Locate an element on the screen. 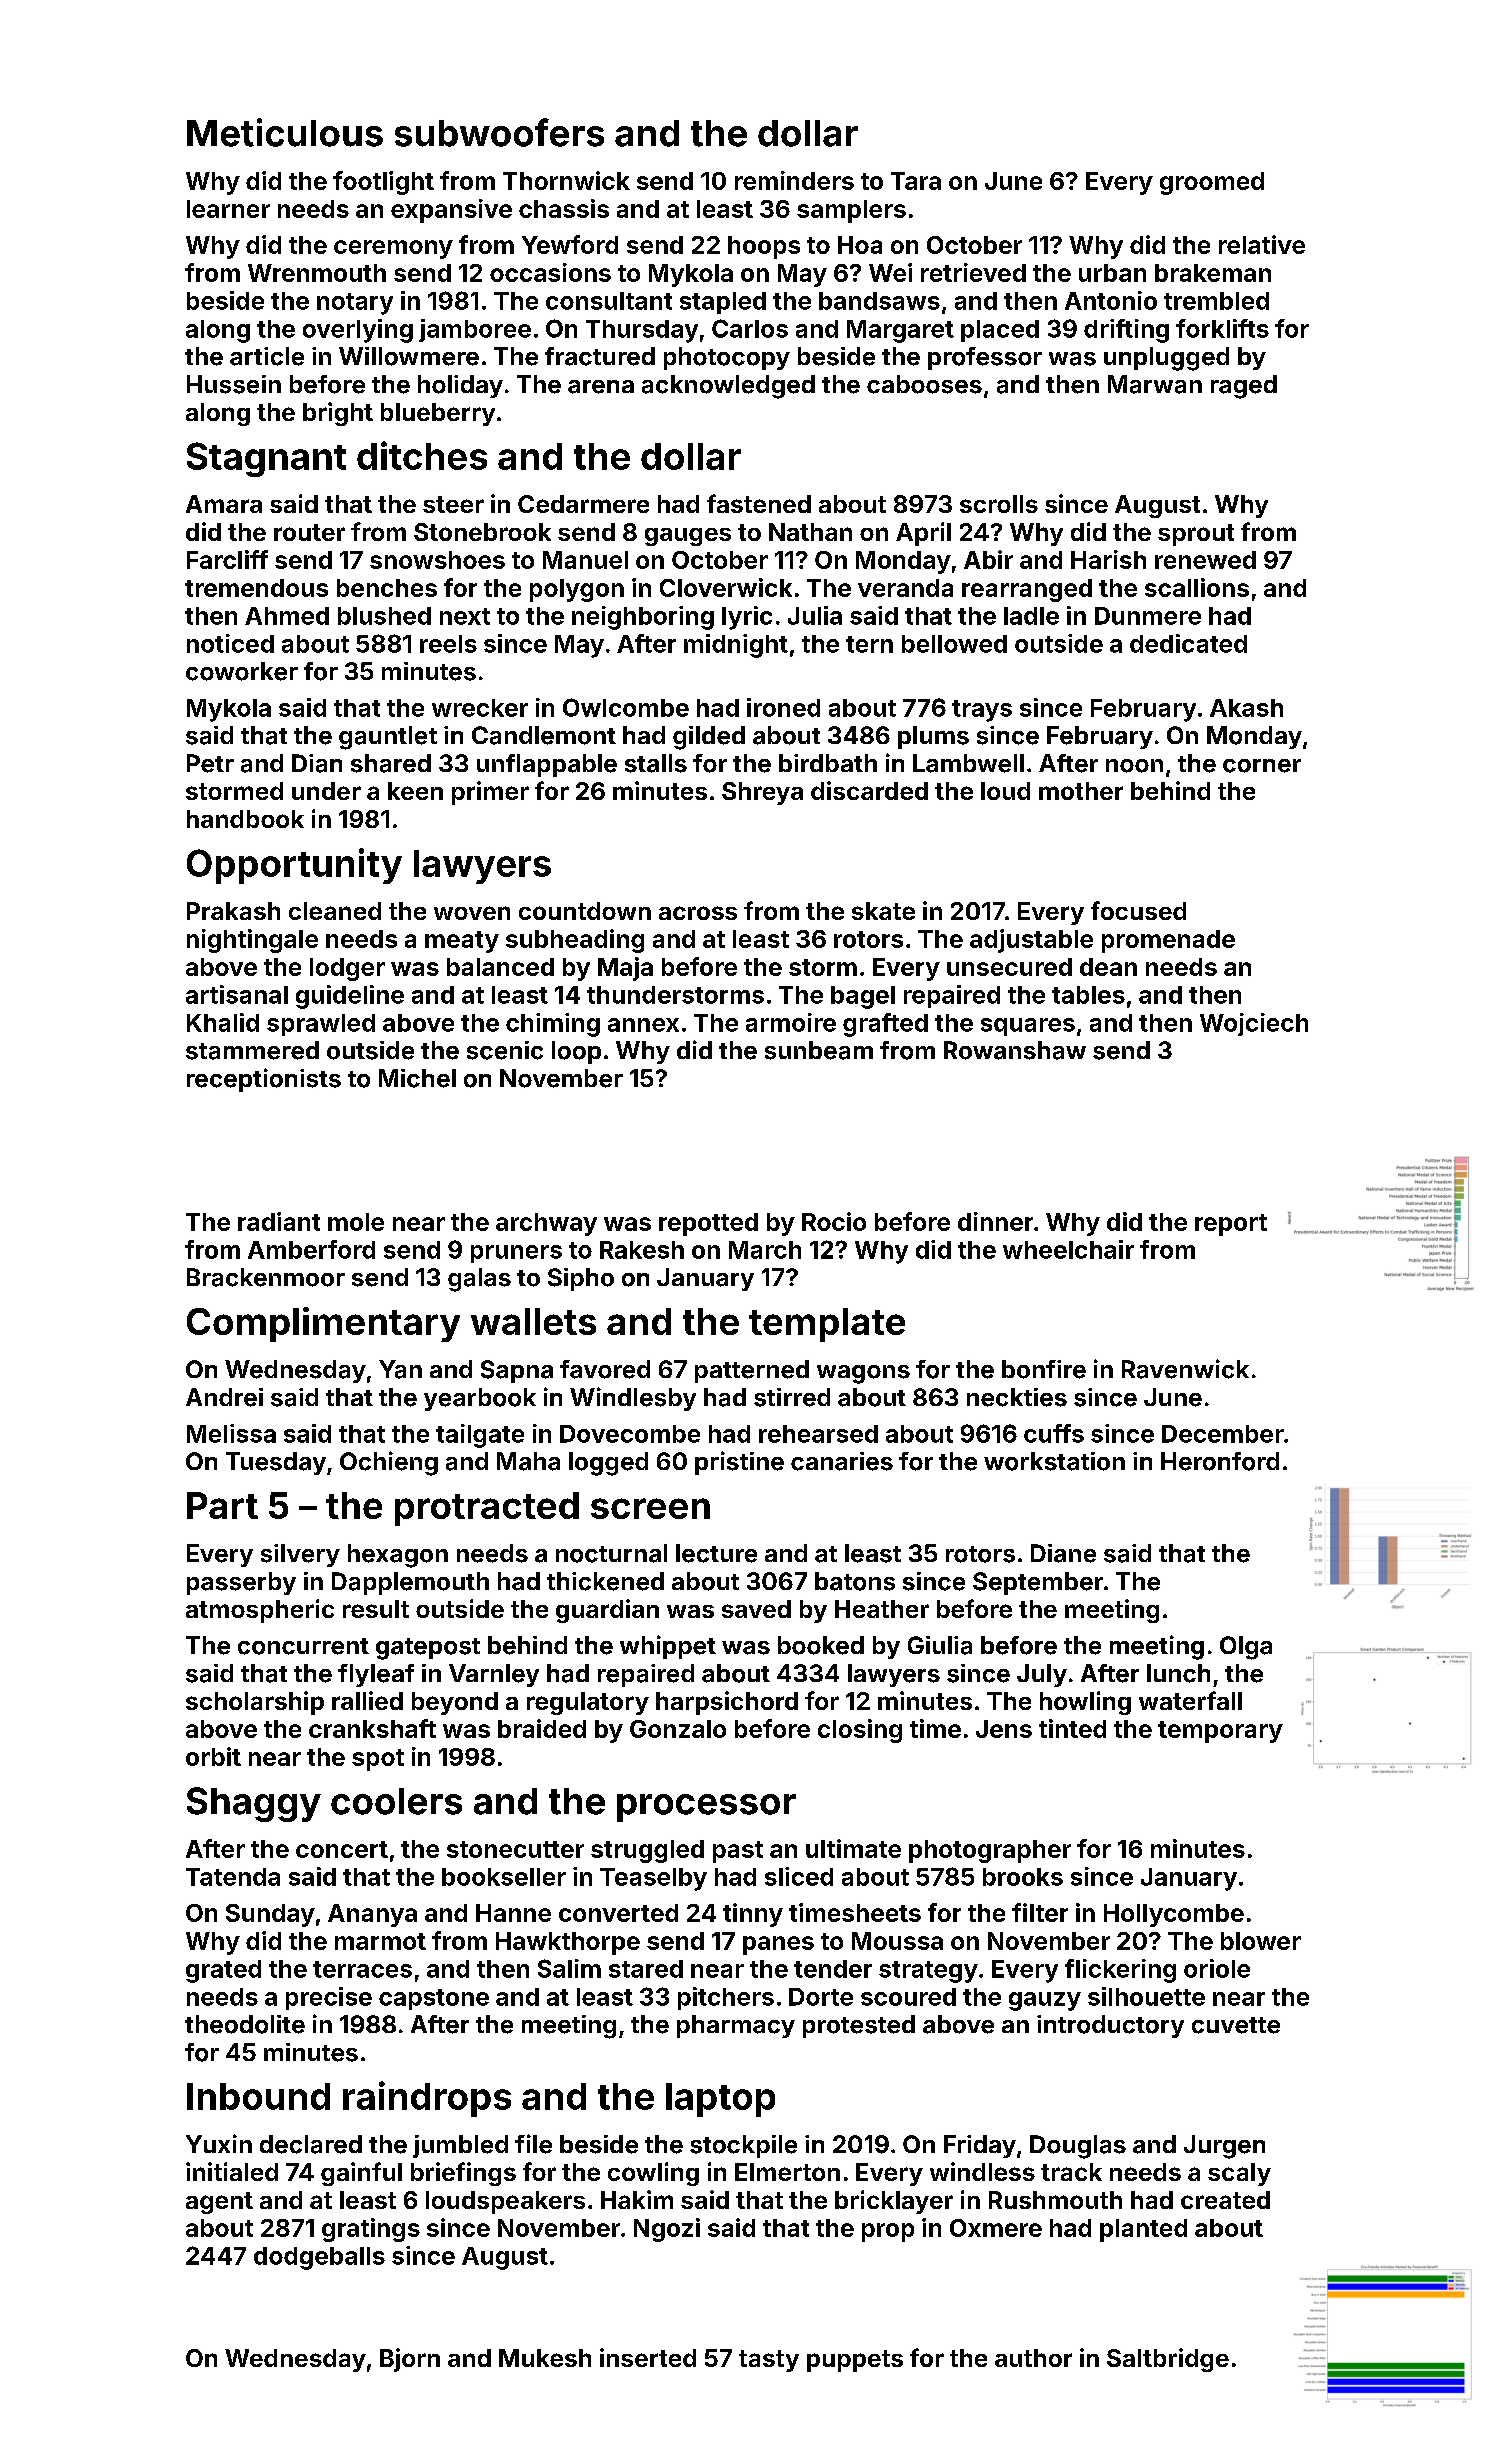 The width and height of the screenshot is (1496, 2464). booked is located at coordinates (821, 1645).
